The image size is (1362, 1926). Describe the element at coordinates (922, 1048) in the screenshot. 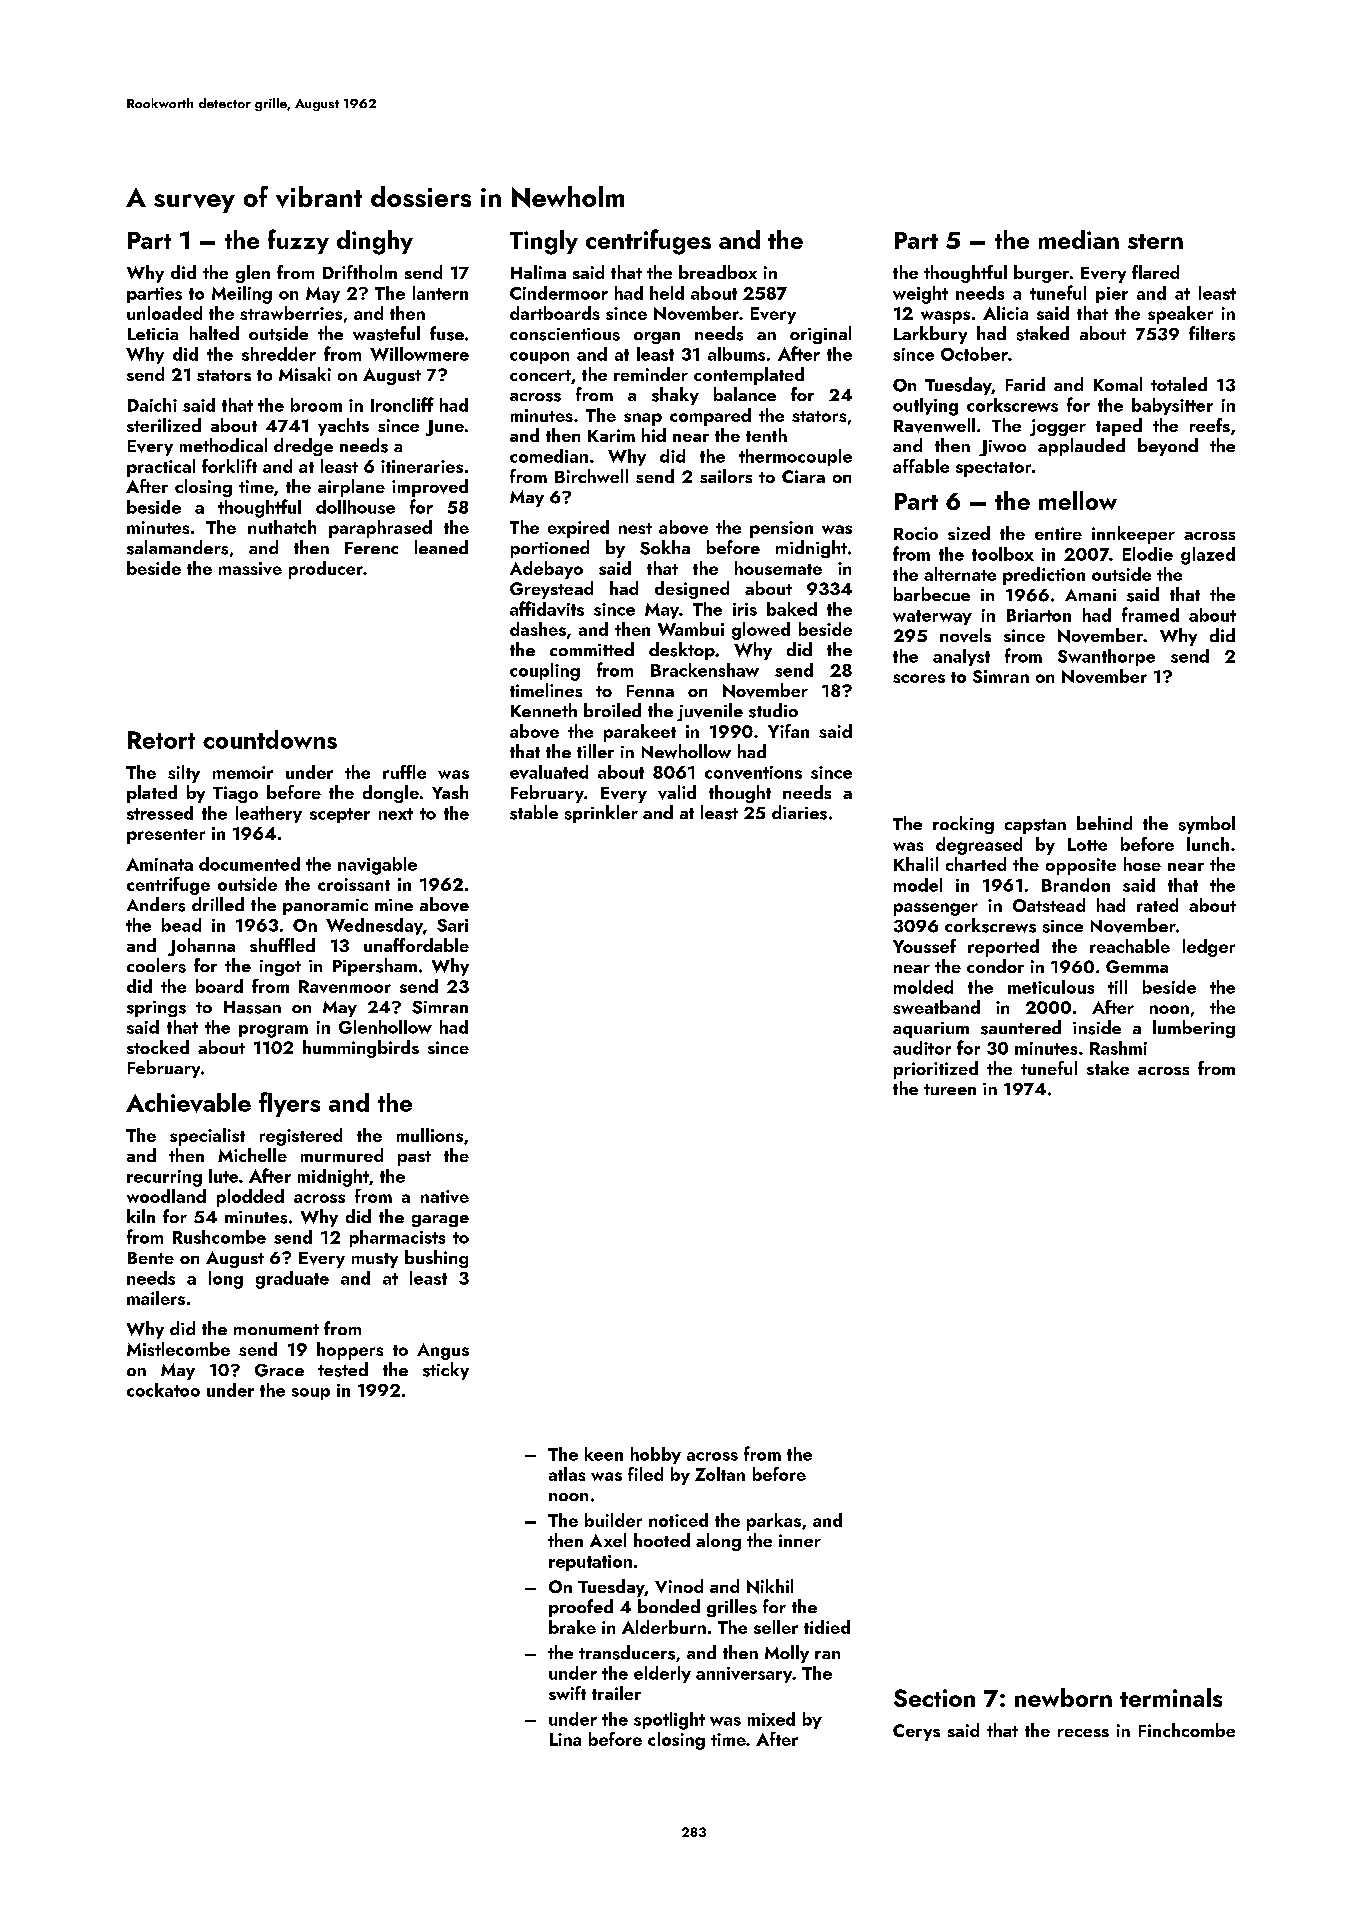

I see `auditor` at that location.
